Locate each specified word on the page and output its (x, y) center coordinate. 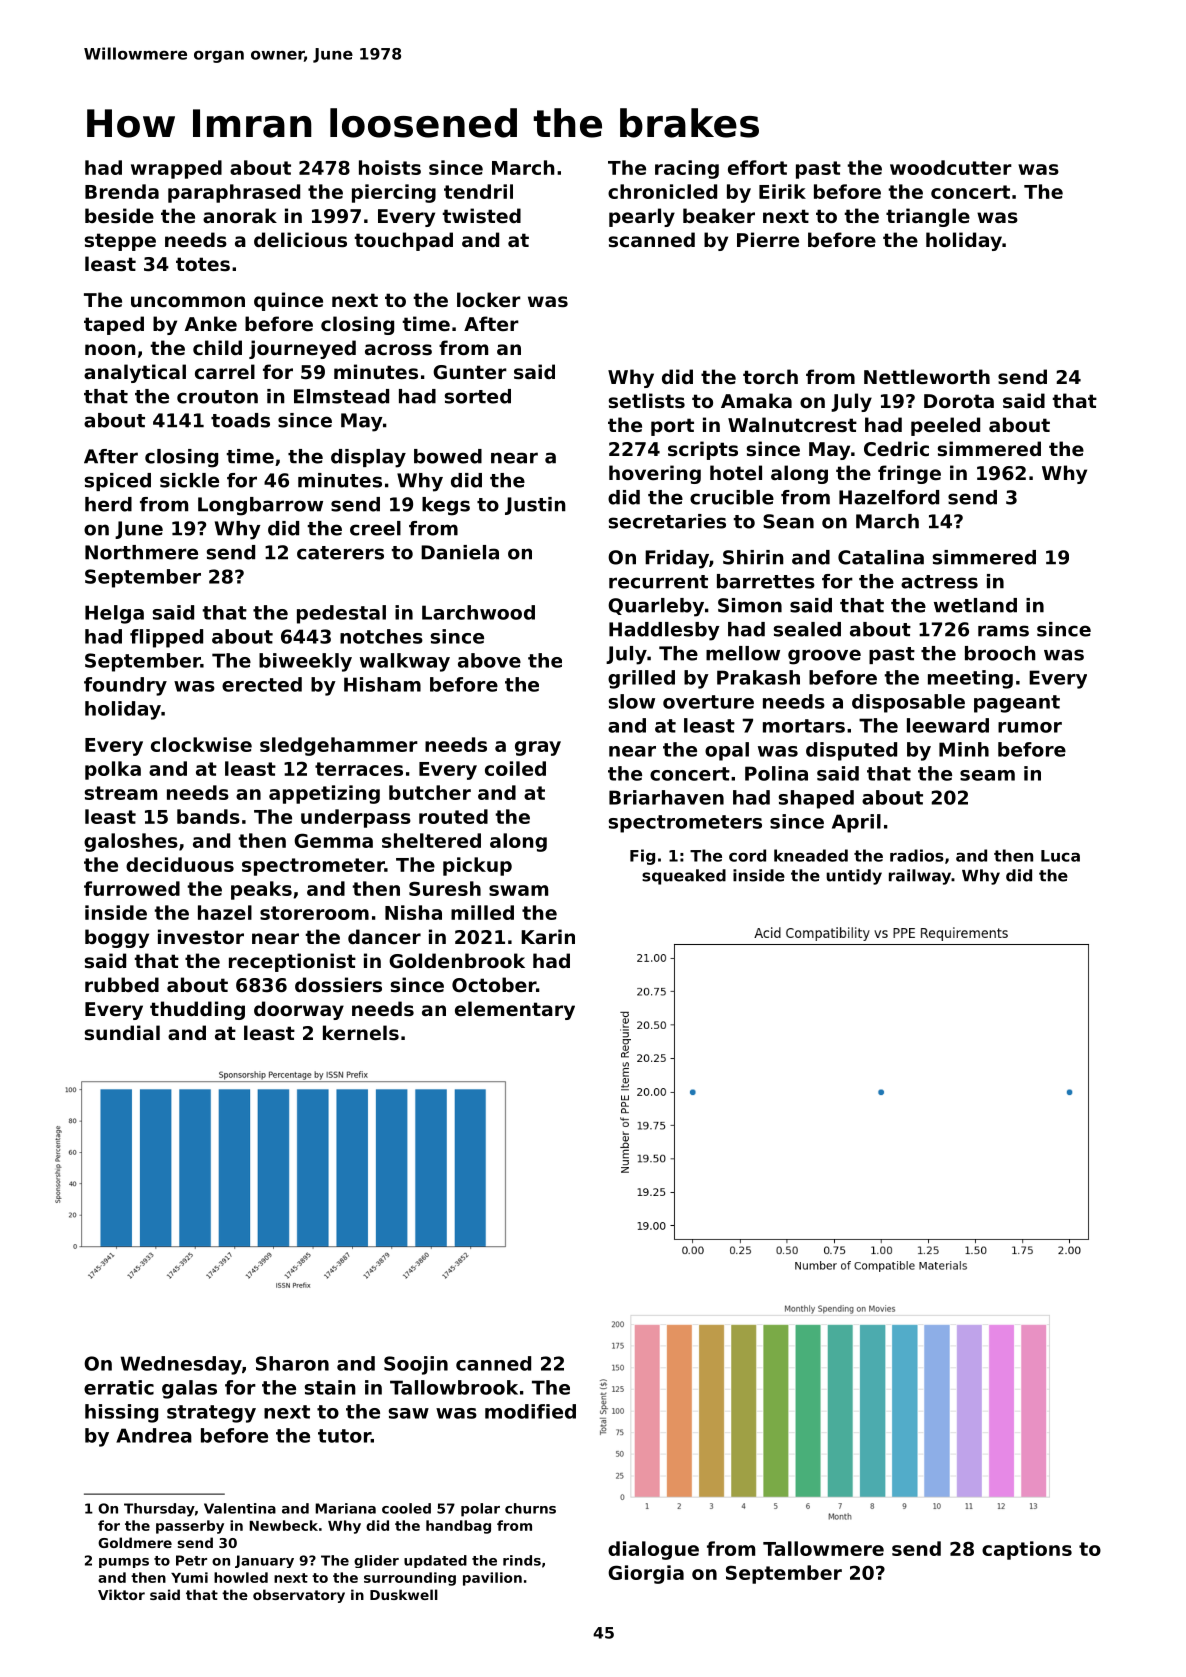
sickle (189, 480)
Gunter (470, 372)
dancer (384, 936)
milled (482, 912)
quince (288, 301)
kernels (361, 1032)
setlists (647, 401)
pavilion (492, 1579)
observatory (299, 1596)
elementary (515, 1010)
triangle (928, 217)
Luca (1060, 856)
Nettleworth (927, 376)
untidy (854, 877)
